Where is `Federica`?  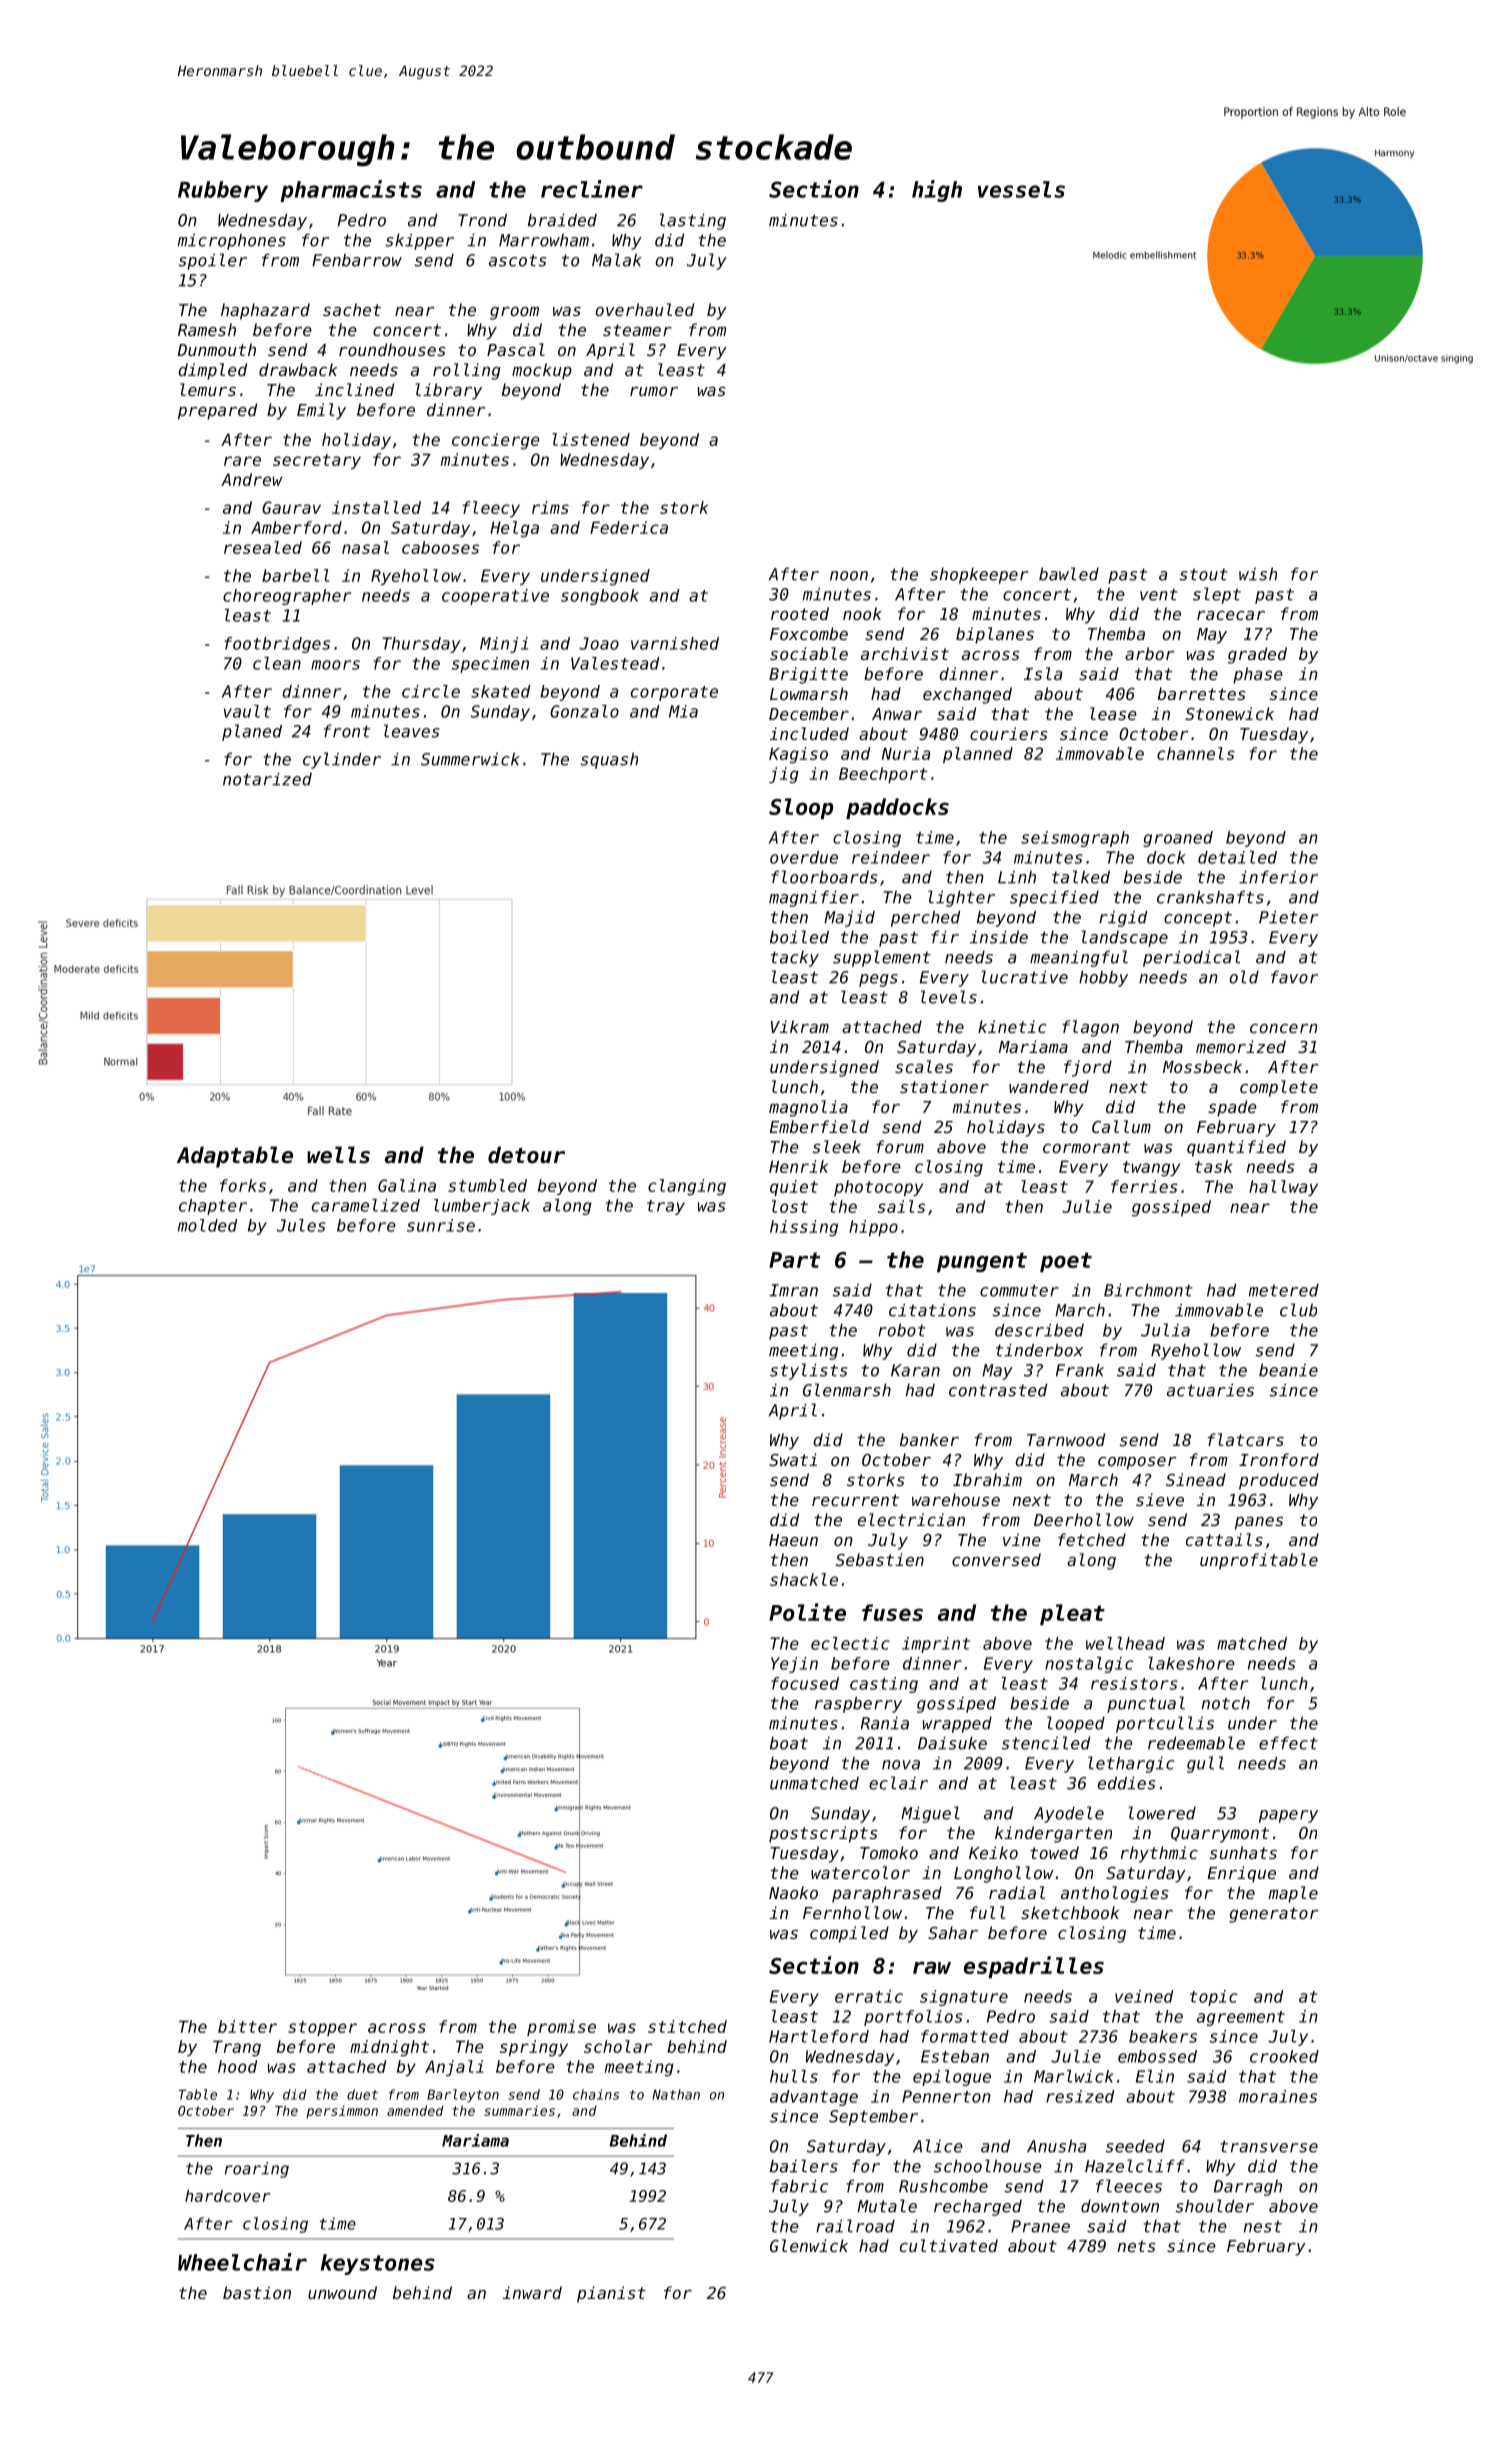
Federica is located at coordinates (629, 527).
